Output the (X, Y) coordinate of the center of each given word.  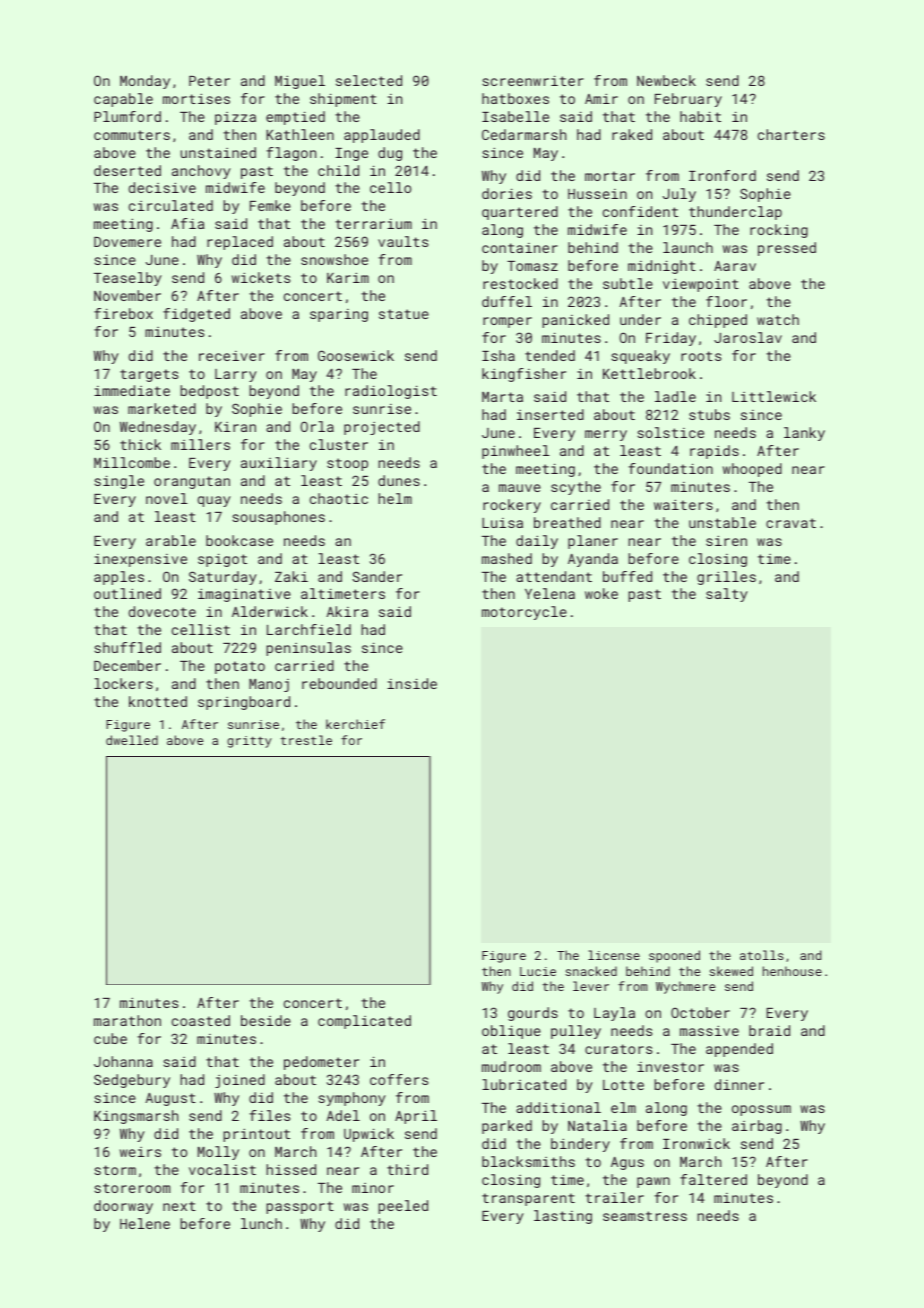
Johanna (123, 1061)
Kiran (235, 427)
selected (369, 80)
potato (240, 667)
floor (726, 301)
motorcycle (524, 613)
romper (507, 322)
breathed (567, 522)
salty (727, 595)
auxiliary (279, 464)
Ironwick (696, 1143)
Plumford (127, 116)
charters (791, 134)
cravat (791, 523)
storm (115, 1170)
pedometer (321, 1063)
